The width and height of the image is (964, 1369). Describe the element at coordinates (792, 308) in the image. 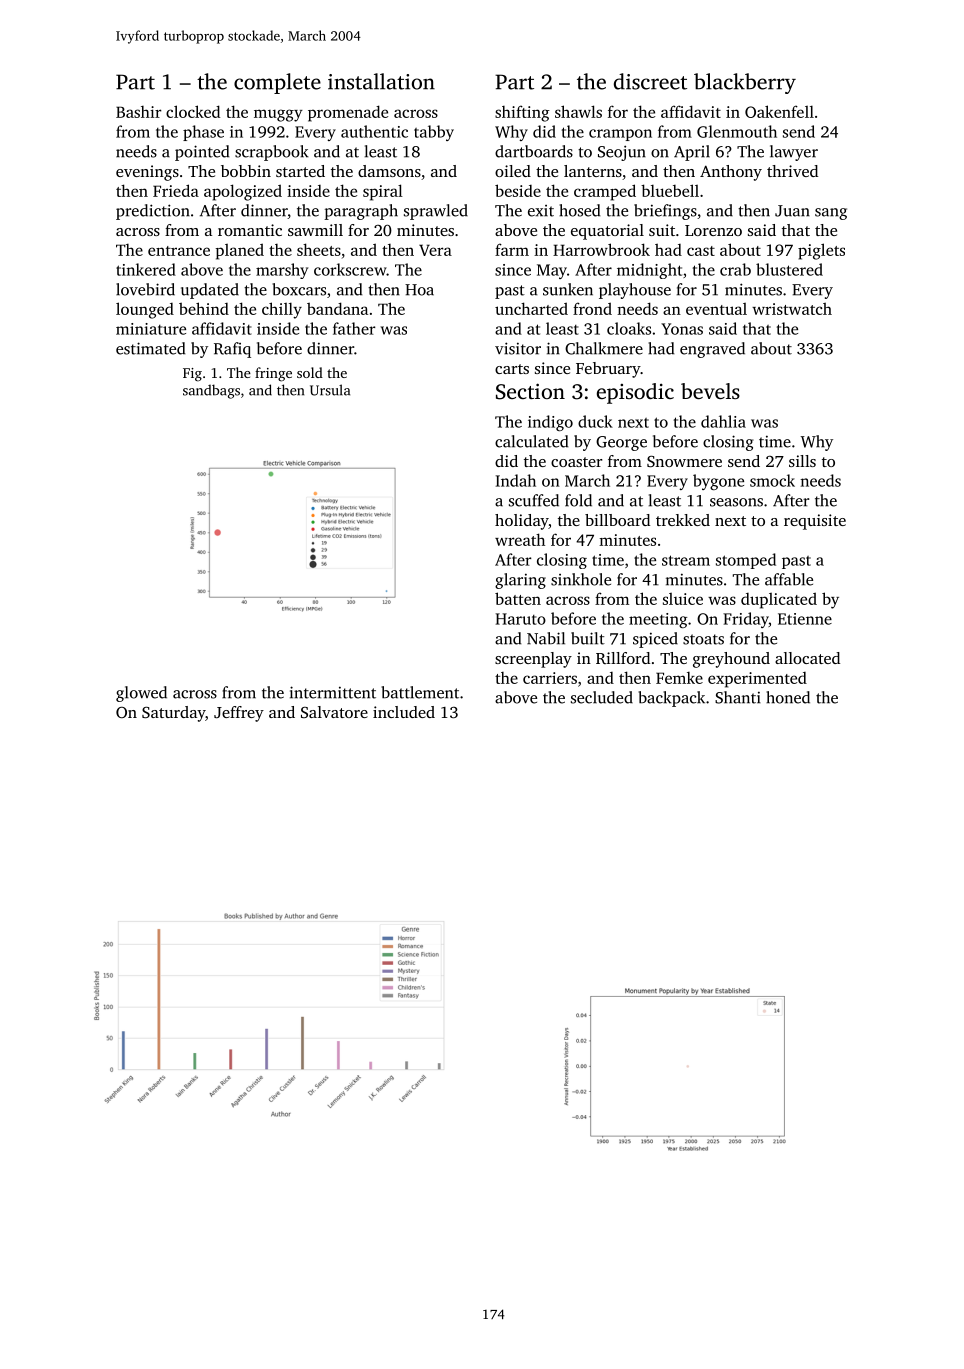

I see `wristwatch` at that location.
